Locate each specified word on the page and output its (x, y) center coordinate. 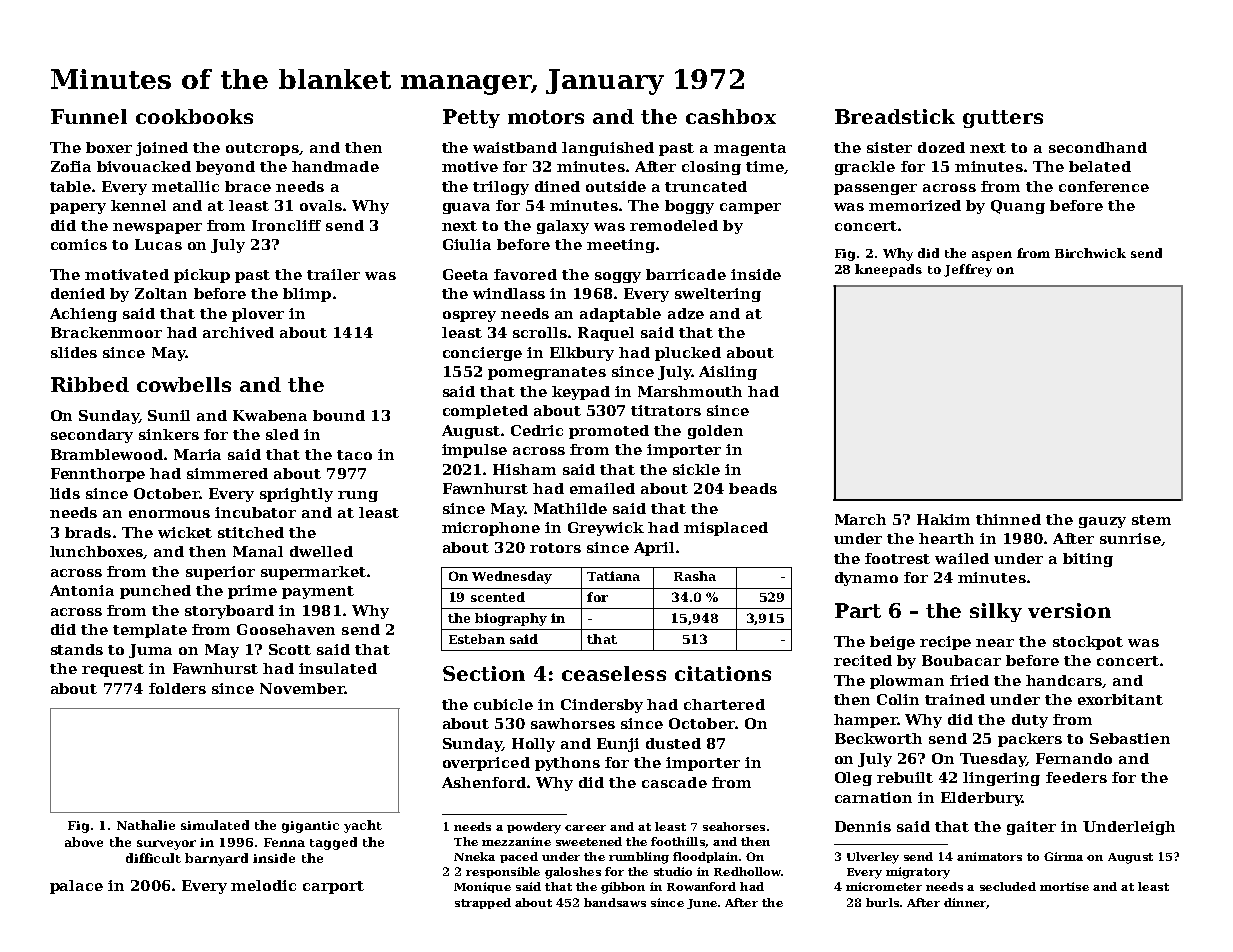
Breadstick (895, 116)
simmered (227, 473)
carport (333, 887)
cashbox (731, 116)
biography (511, 619)
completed (485, 412)
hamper (865, 721)
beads (753, 488)
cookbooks (194, 116)
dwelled (321, 551)
